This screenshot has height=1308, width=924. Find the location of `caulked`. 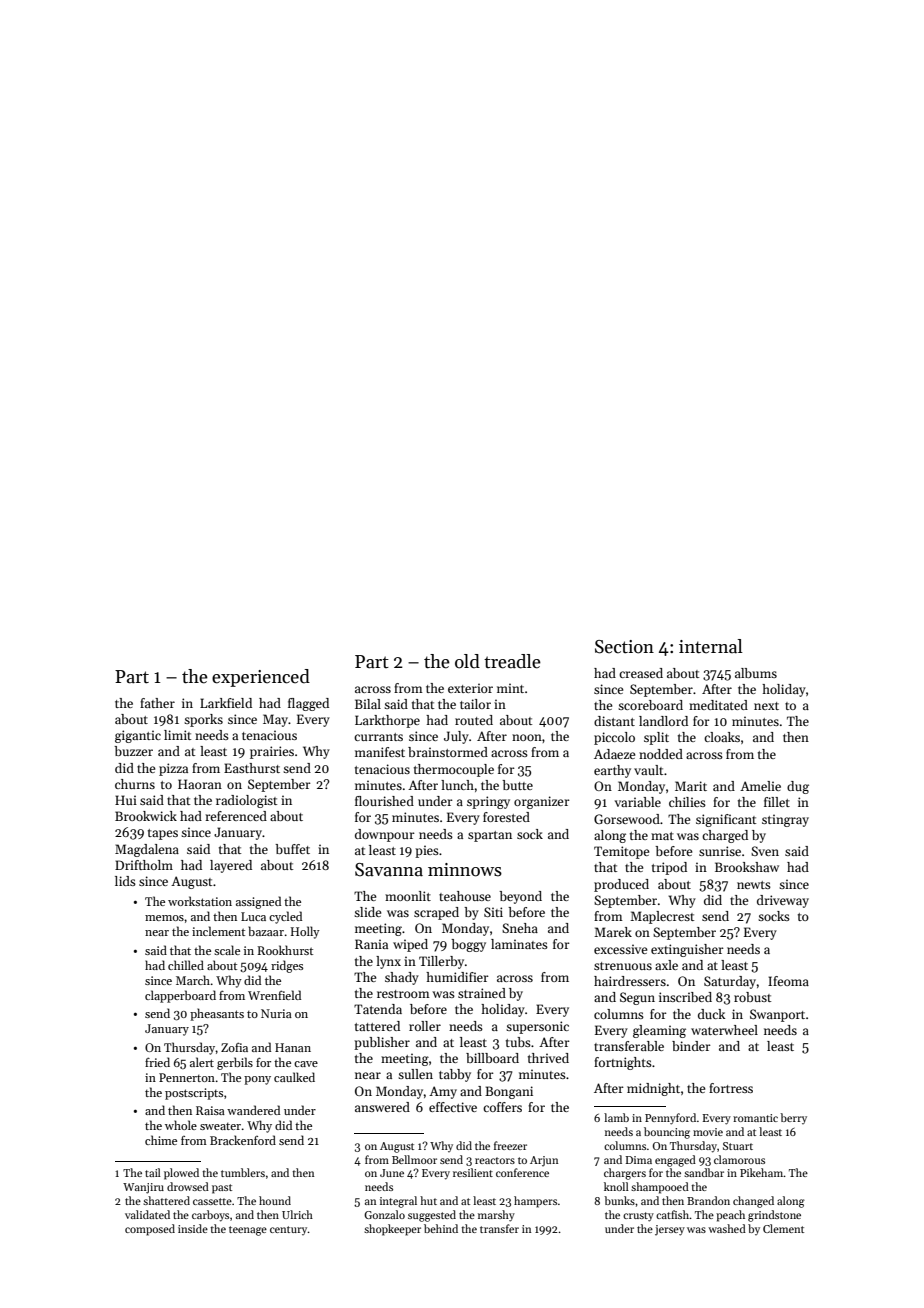

caulked is located at coordinates (294, 1077).
